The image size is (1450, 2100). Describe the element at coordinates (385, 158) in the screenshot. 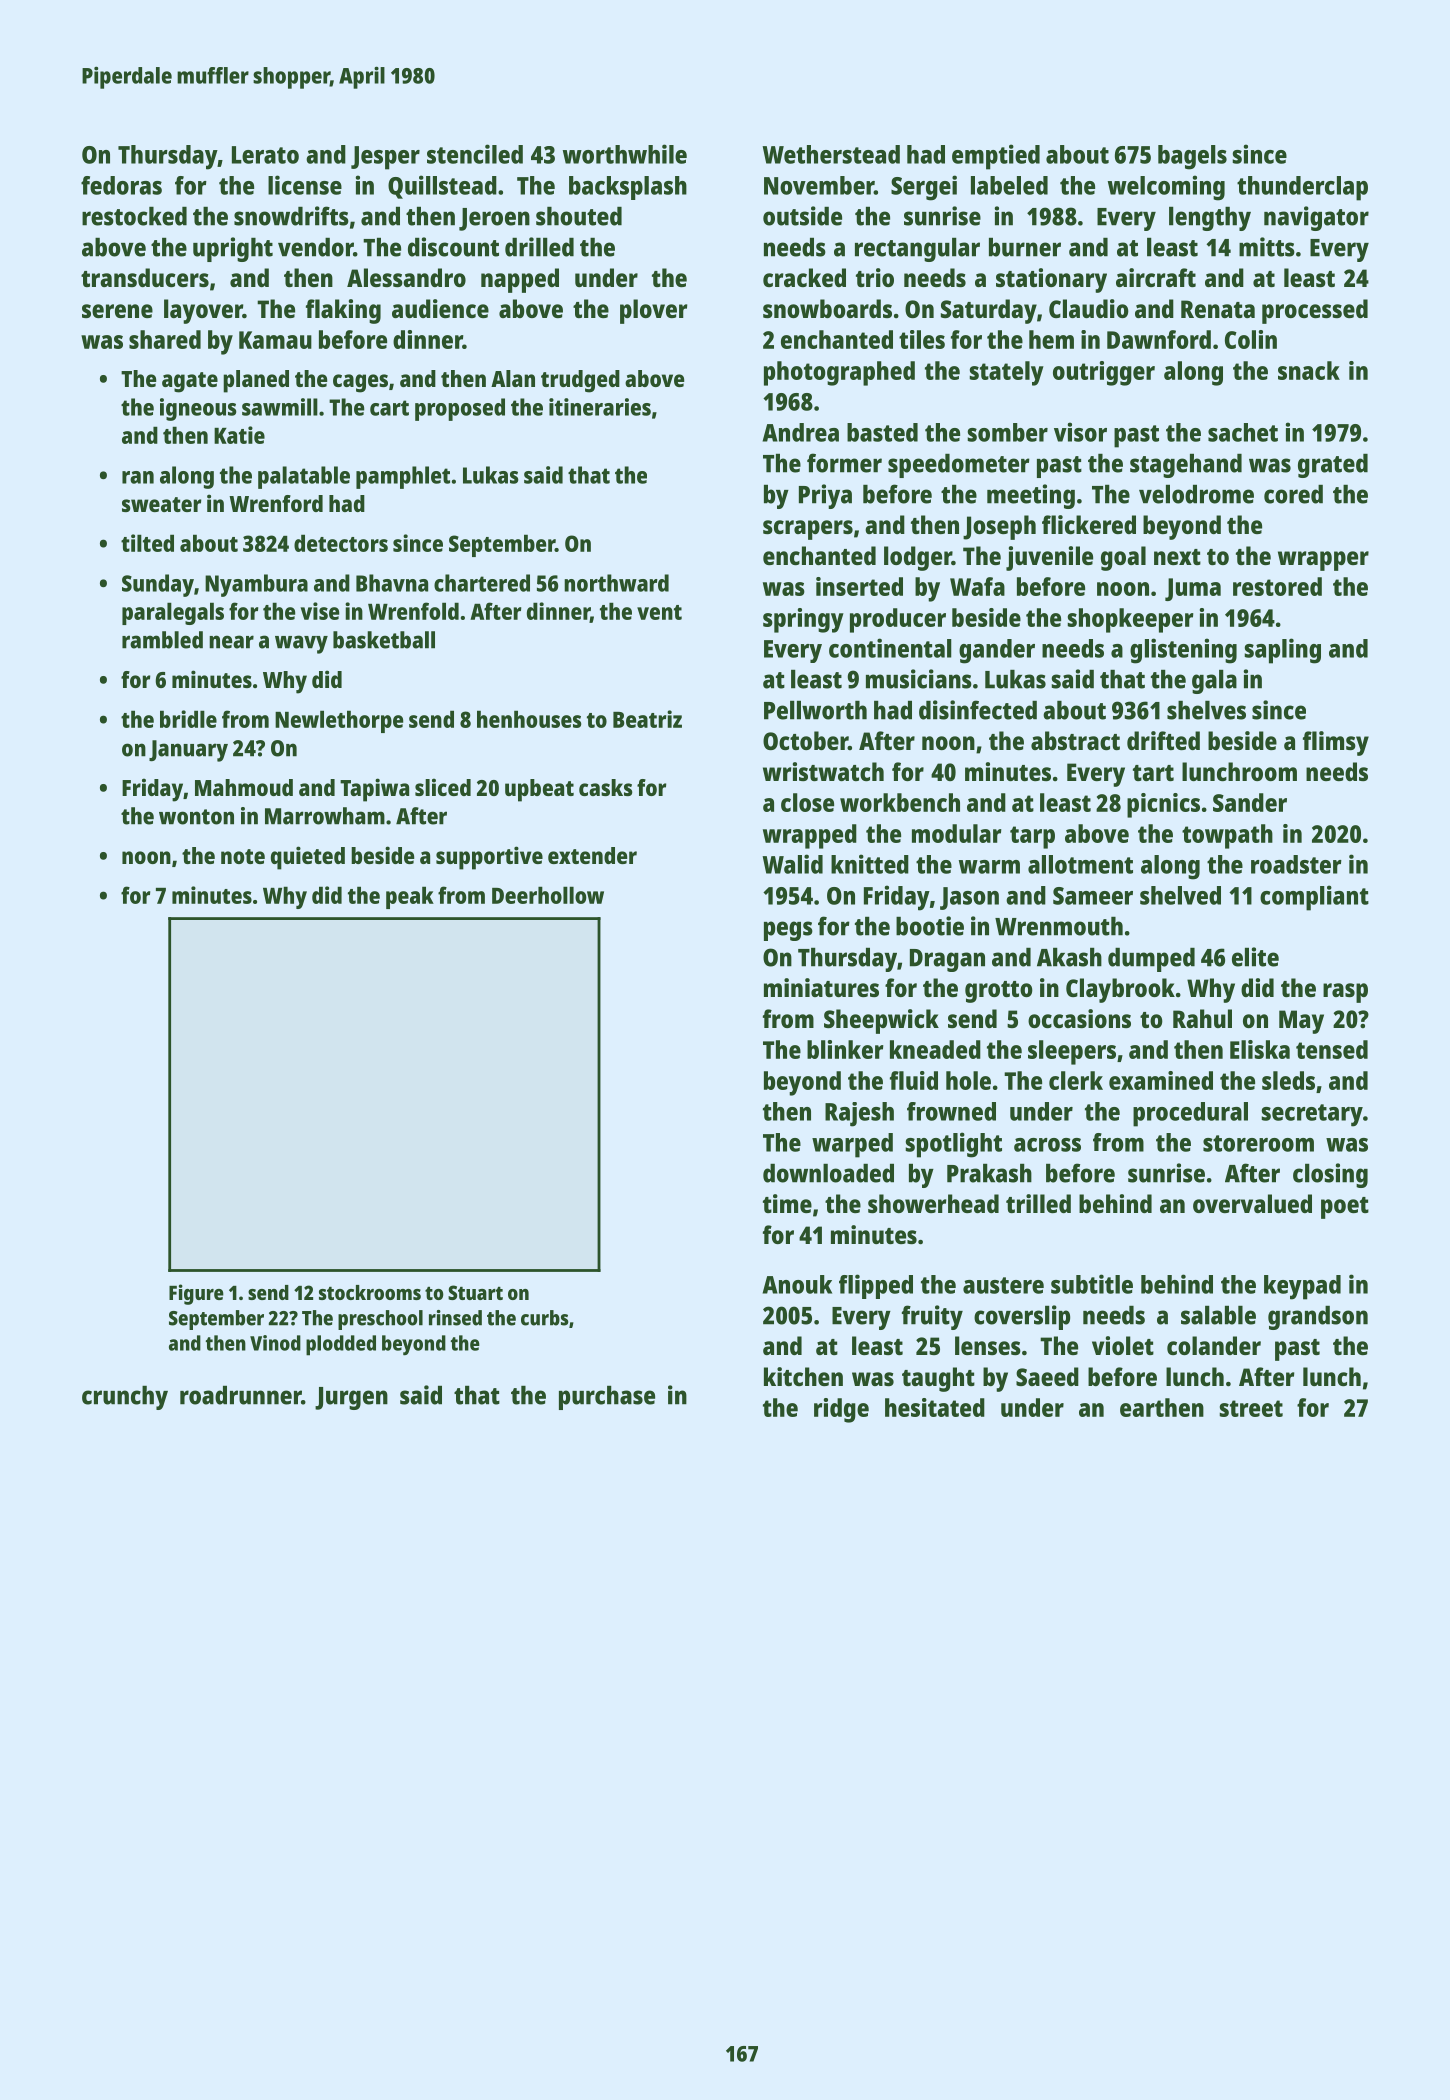

I see `Jesper` at that location.
